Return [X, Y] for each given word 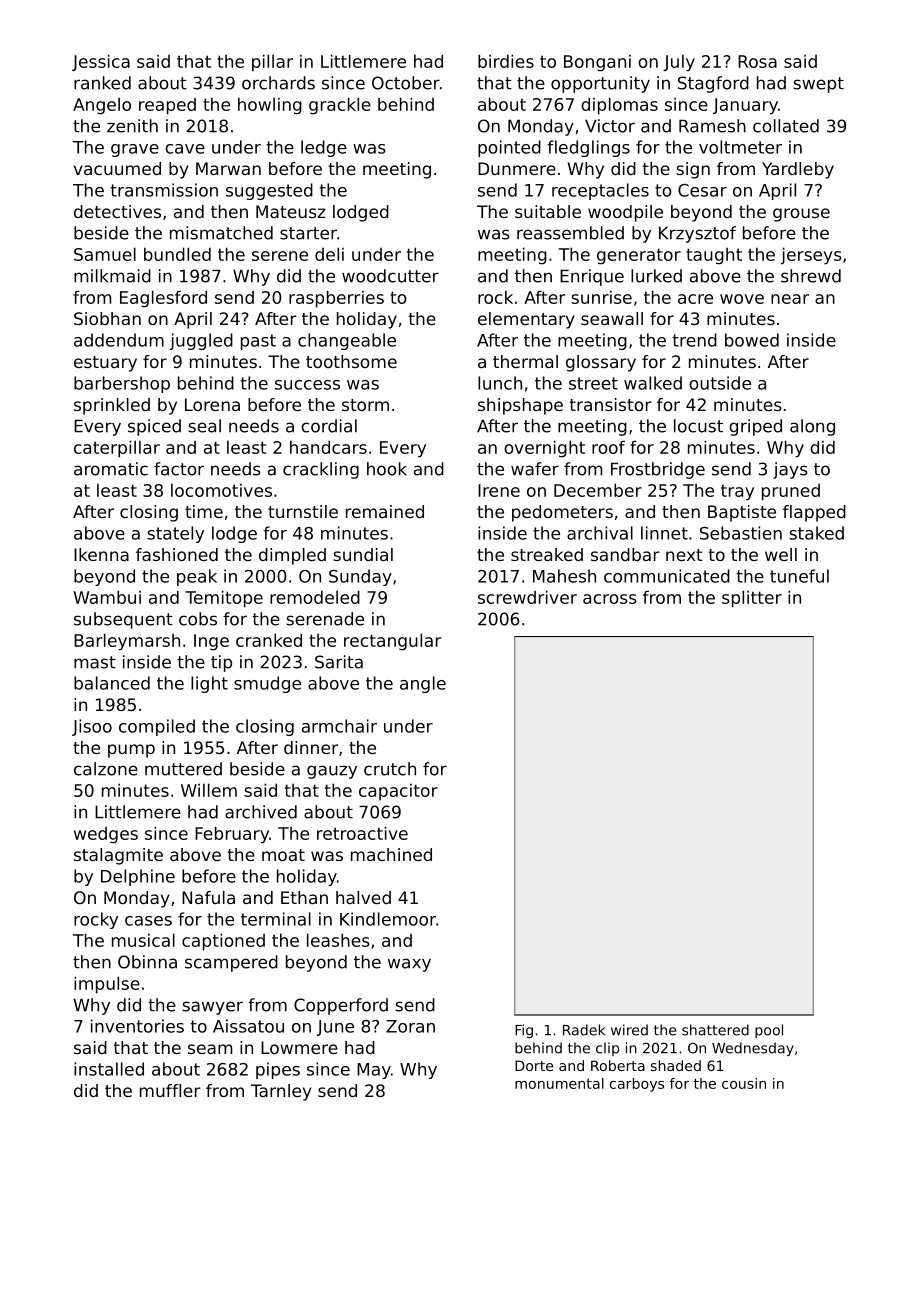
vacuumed [117, 168]
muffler [170, 1090]
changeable [347, 341]
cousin [744, 1083]
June [335, 1028]
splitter [752, 599]
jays [790, 470]
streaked [547, 554]
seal [204, 426]
